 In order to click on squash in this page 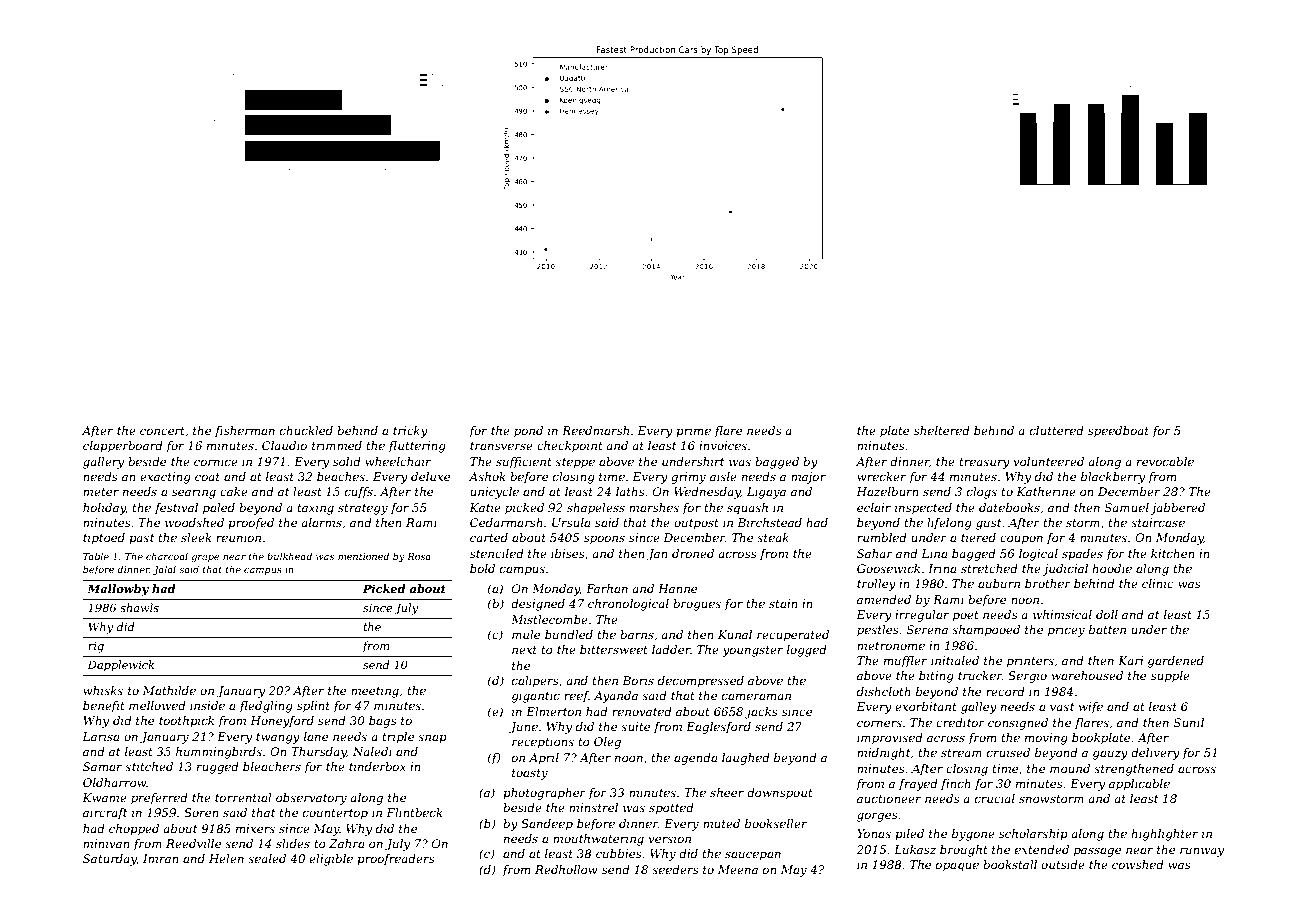, I will do `click(747, 509)`.
